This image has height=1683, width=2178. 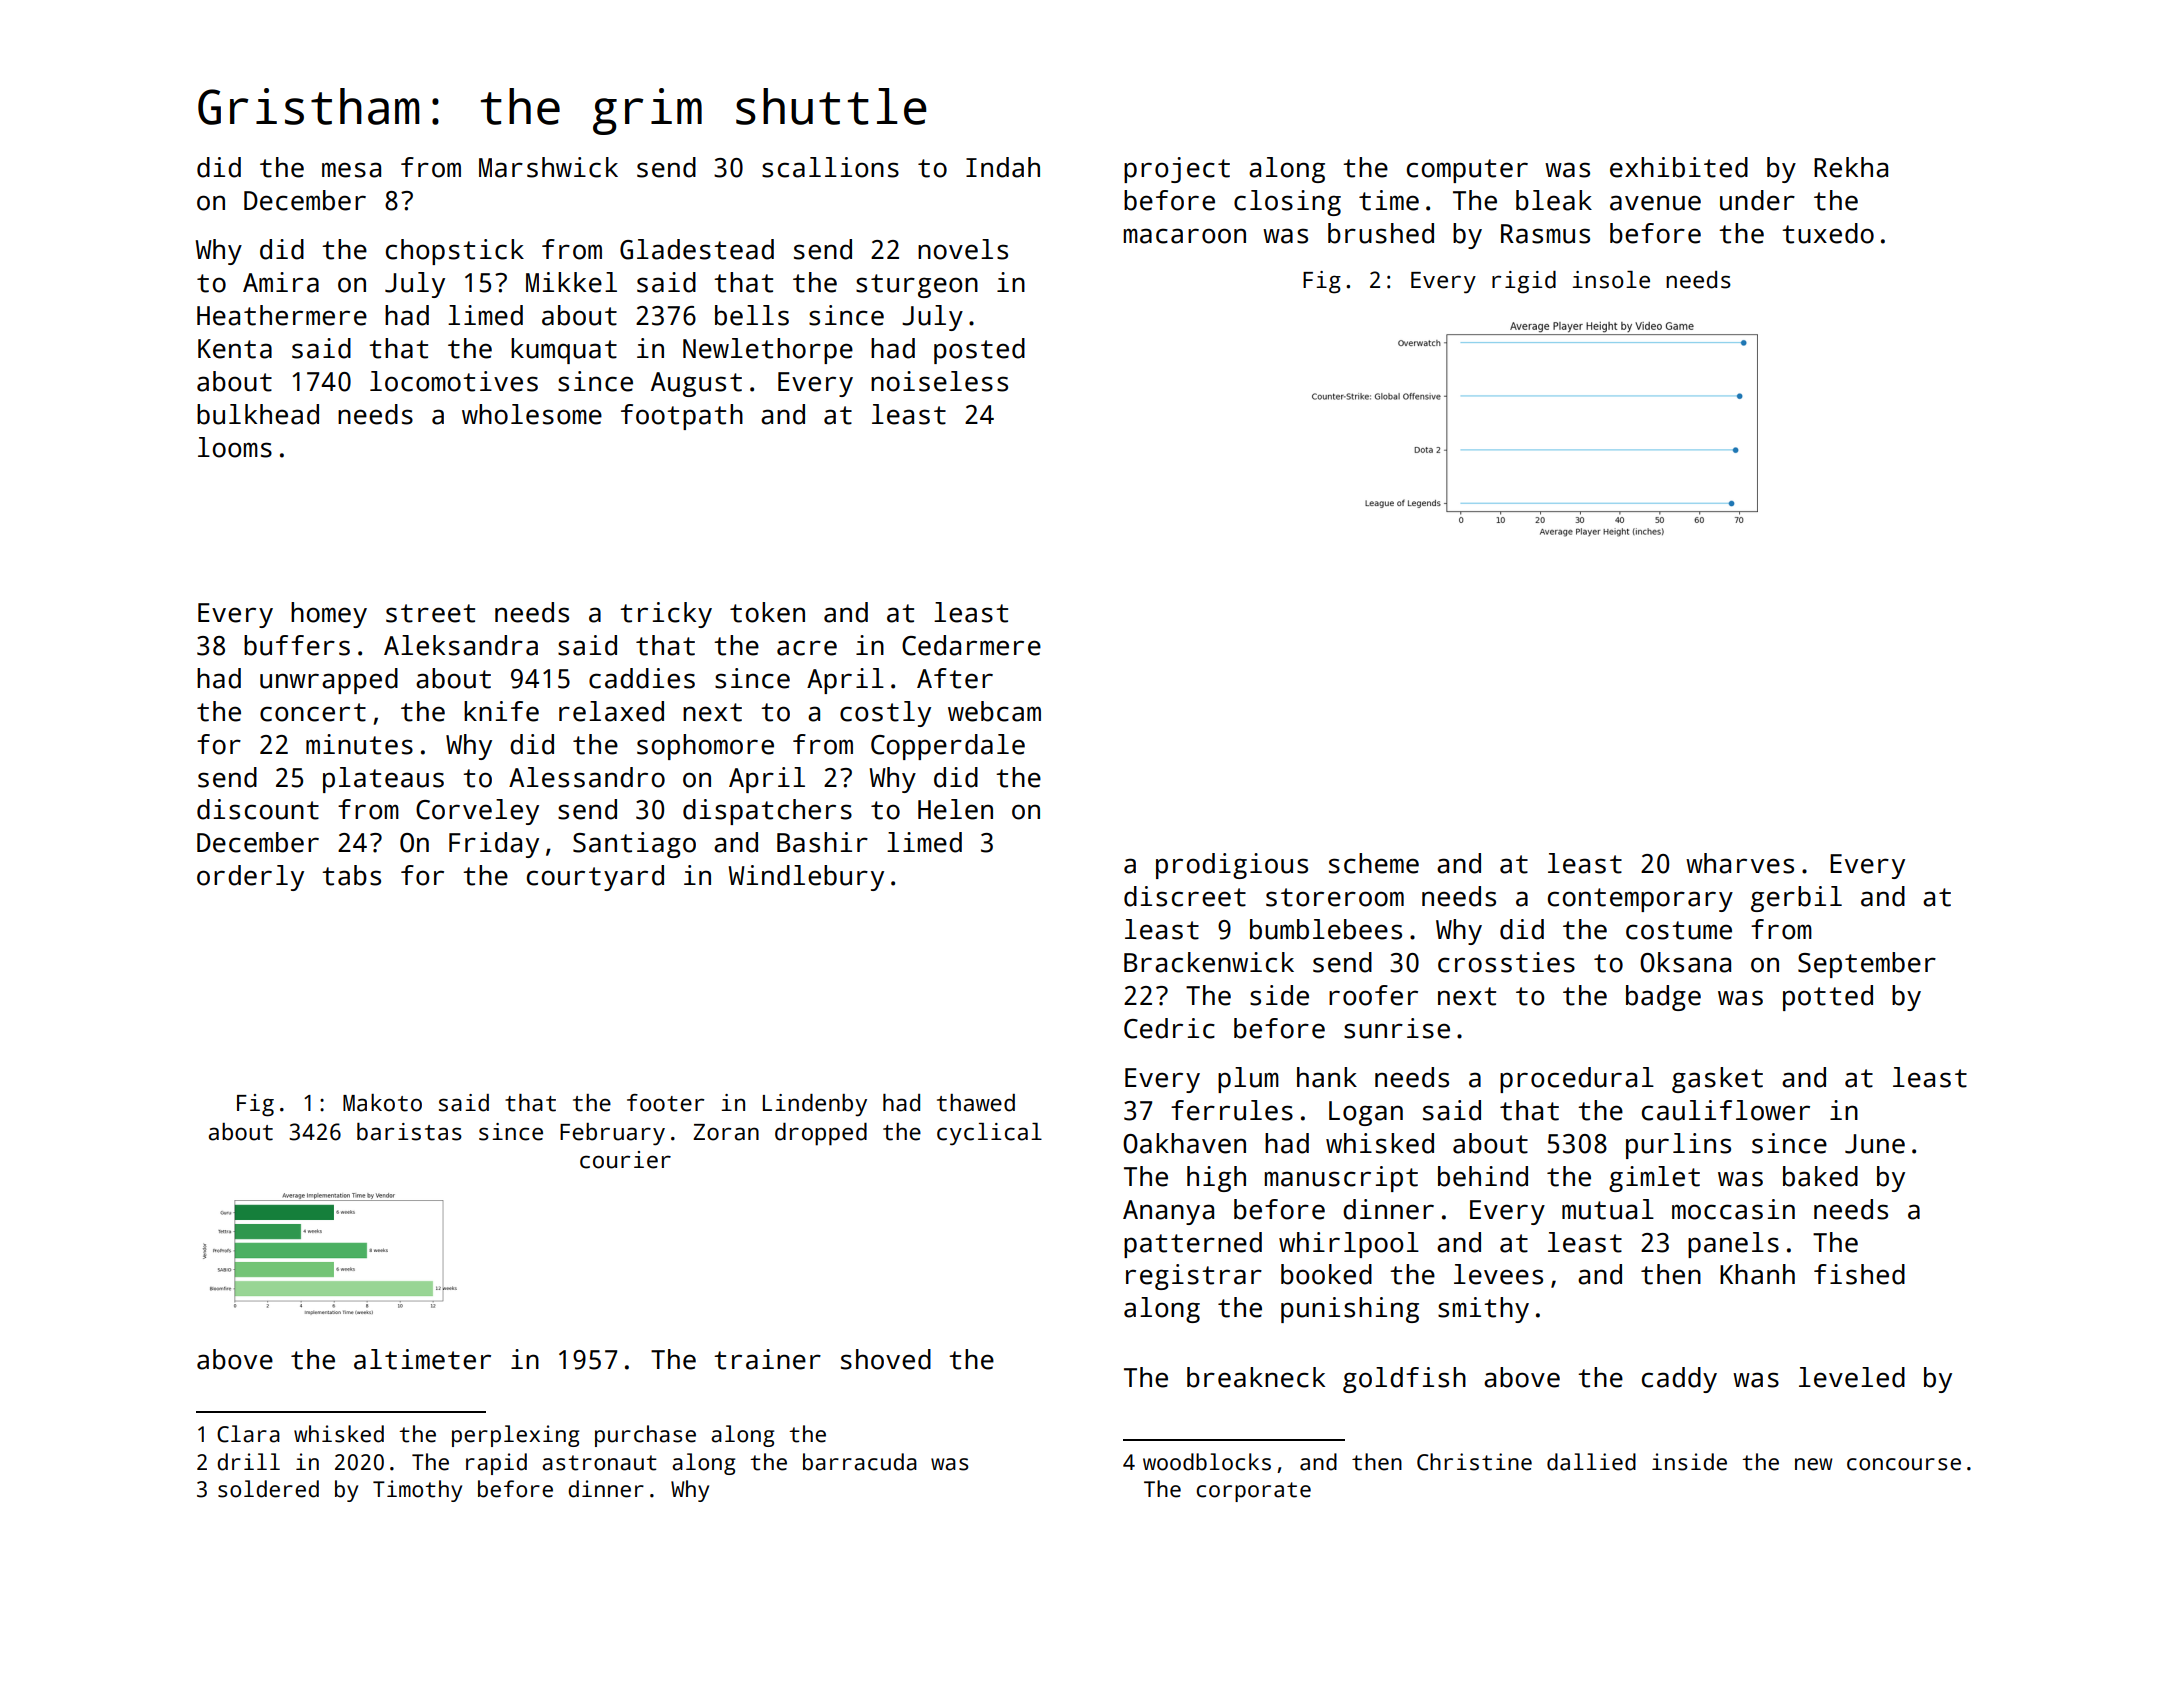 What do you see at coordinates (1851, 167) in the image?
I see `Rekha` at bounding box center [1851, 167].
